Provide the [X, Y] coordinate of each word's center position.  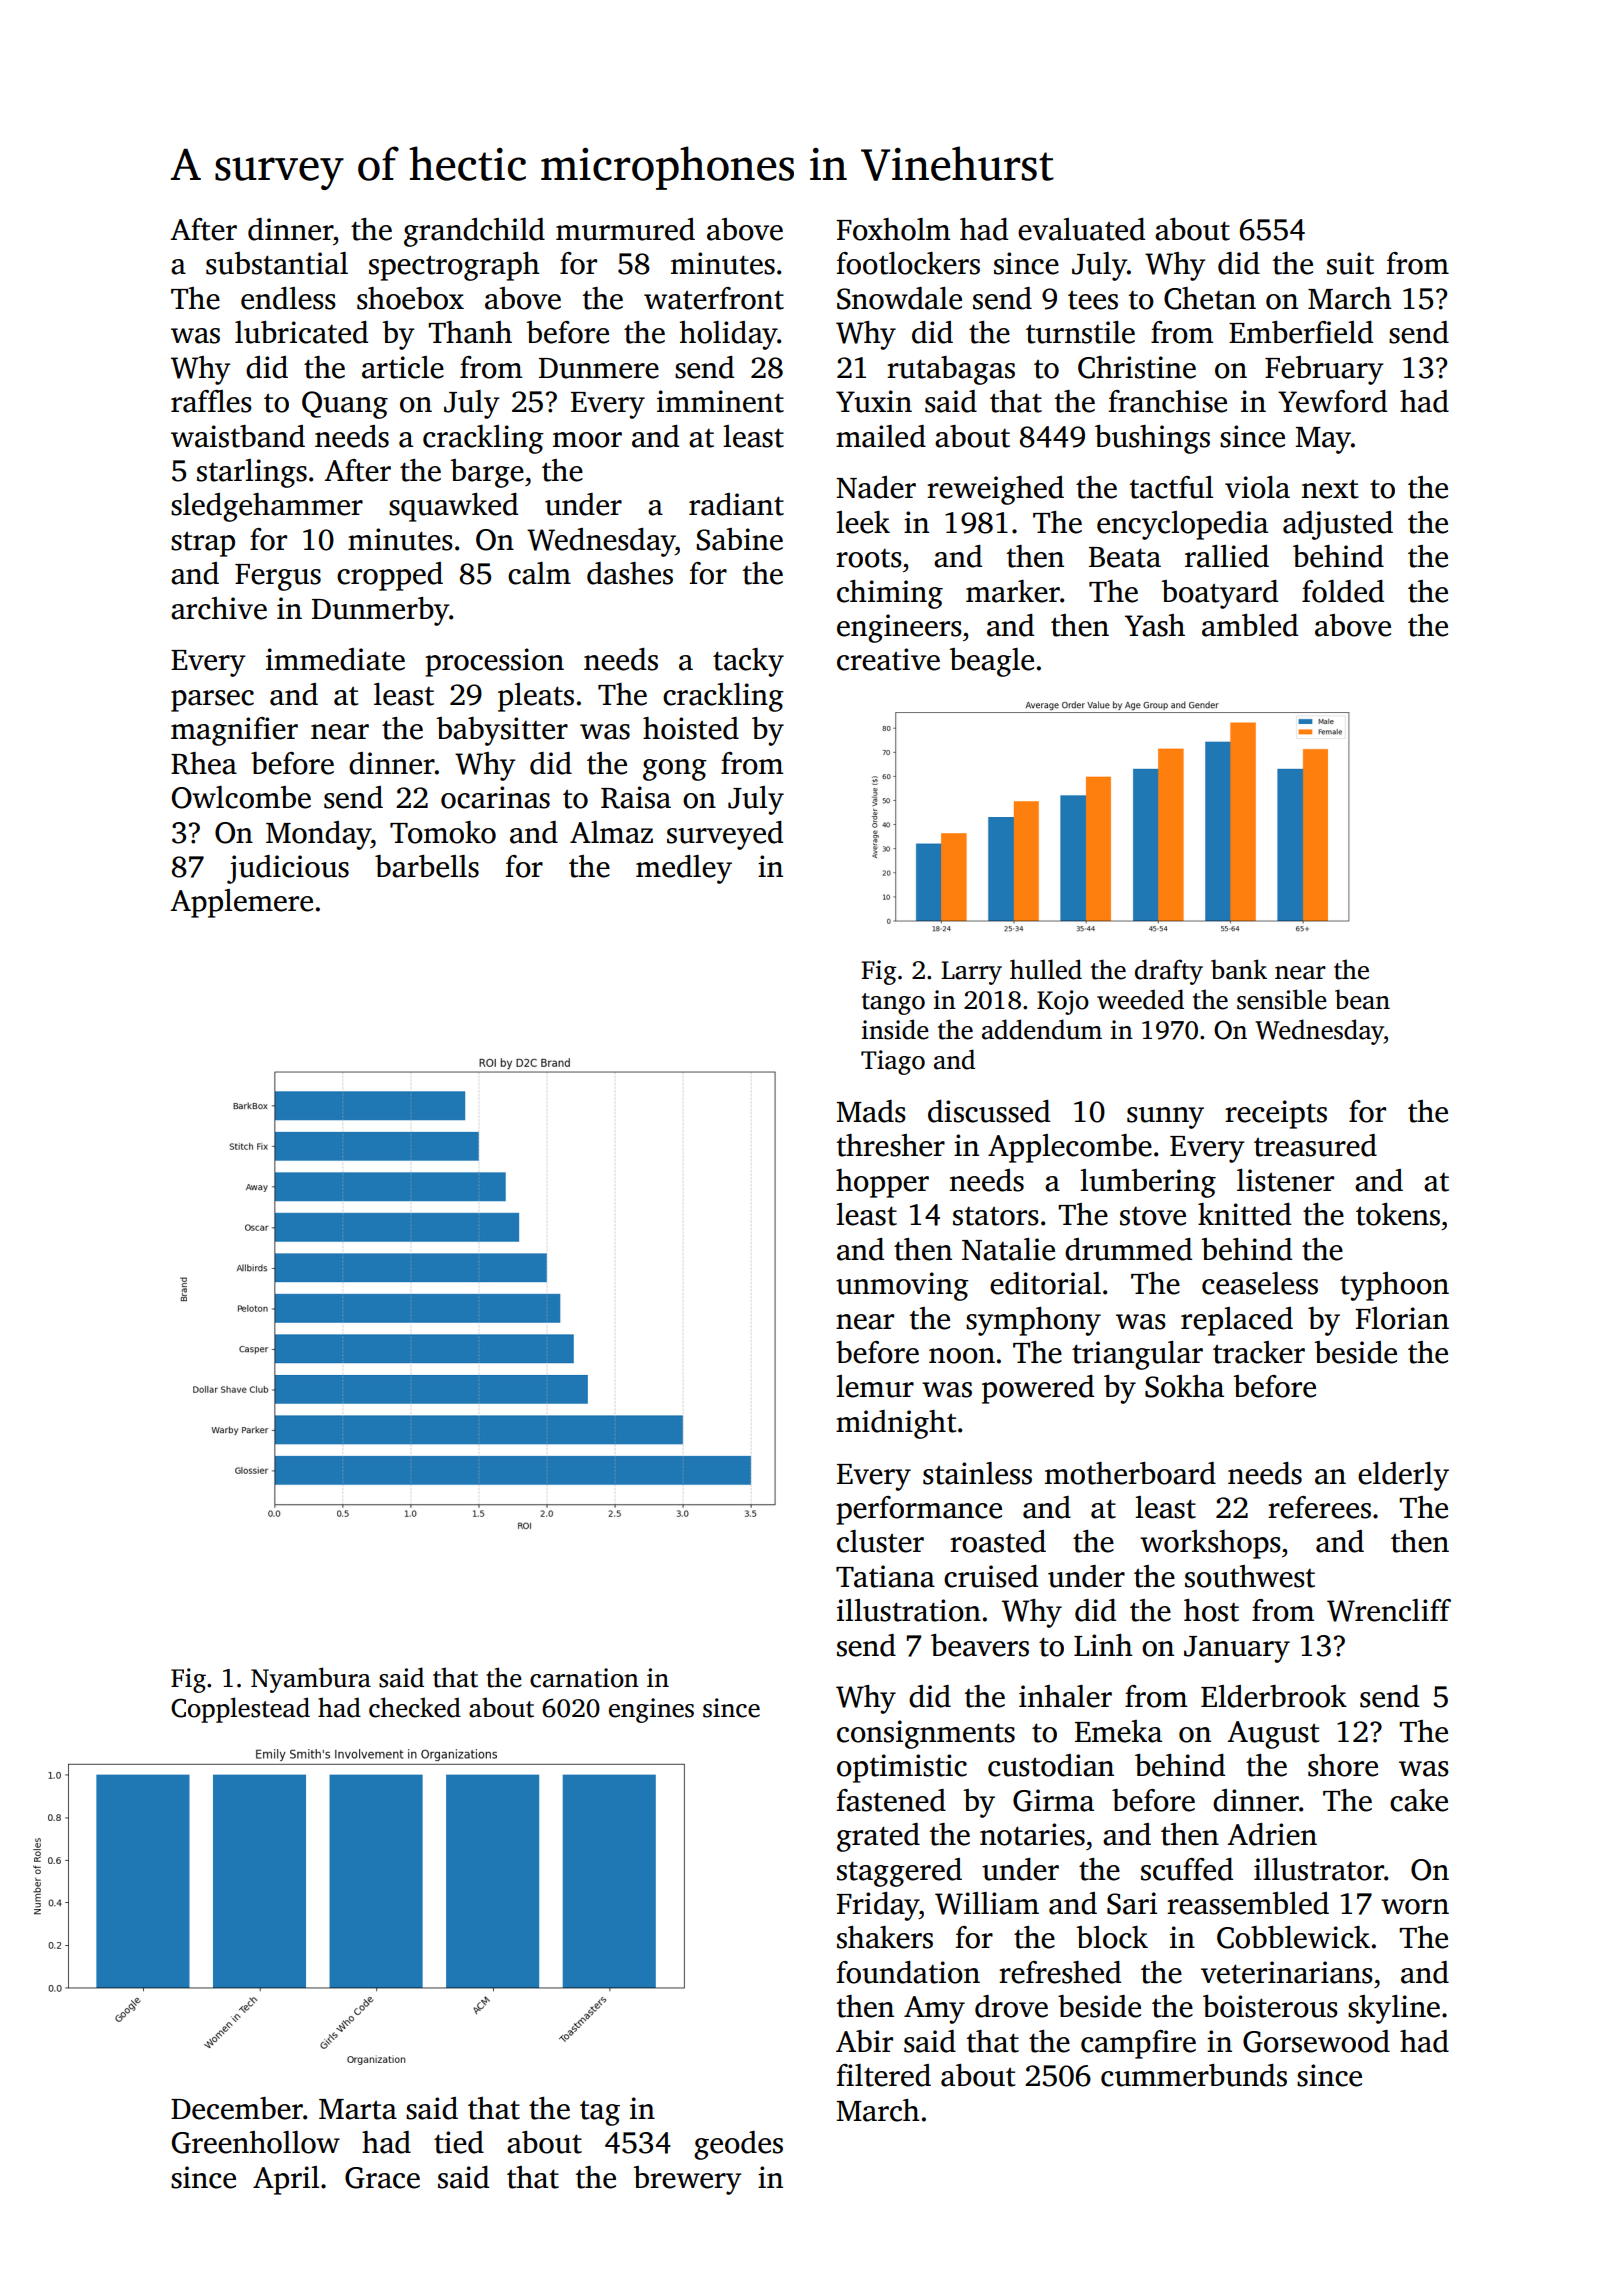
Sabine [739, 539]
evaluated [1081, 229]
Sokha [1184, 1386]
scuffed [1187, 1869]
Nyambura [311, 1680]
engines [651, 1710]
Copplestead [240, 1710]
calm [539, 573]
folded [1343, 591]
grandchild [474, 232]
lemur [875, 1386]
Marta [358, 2109]
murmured [625, 229]
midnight [896, 1424]
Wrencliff [1389, 1610]
